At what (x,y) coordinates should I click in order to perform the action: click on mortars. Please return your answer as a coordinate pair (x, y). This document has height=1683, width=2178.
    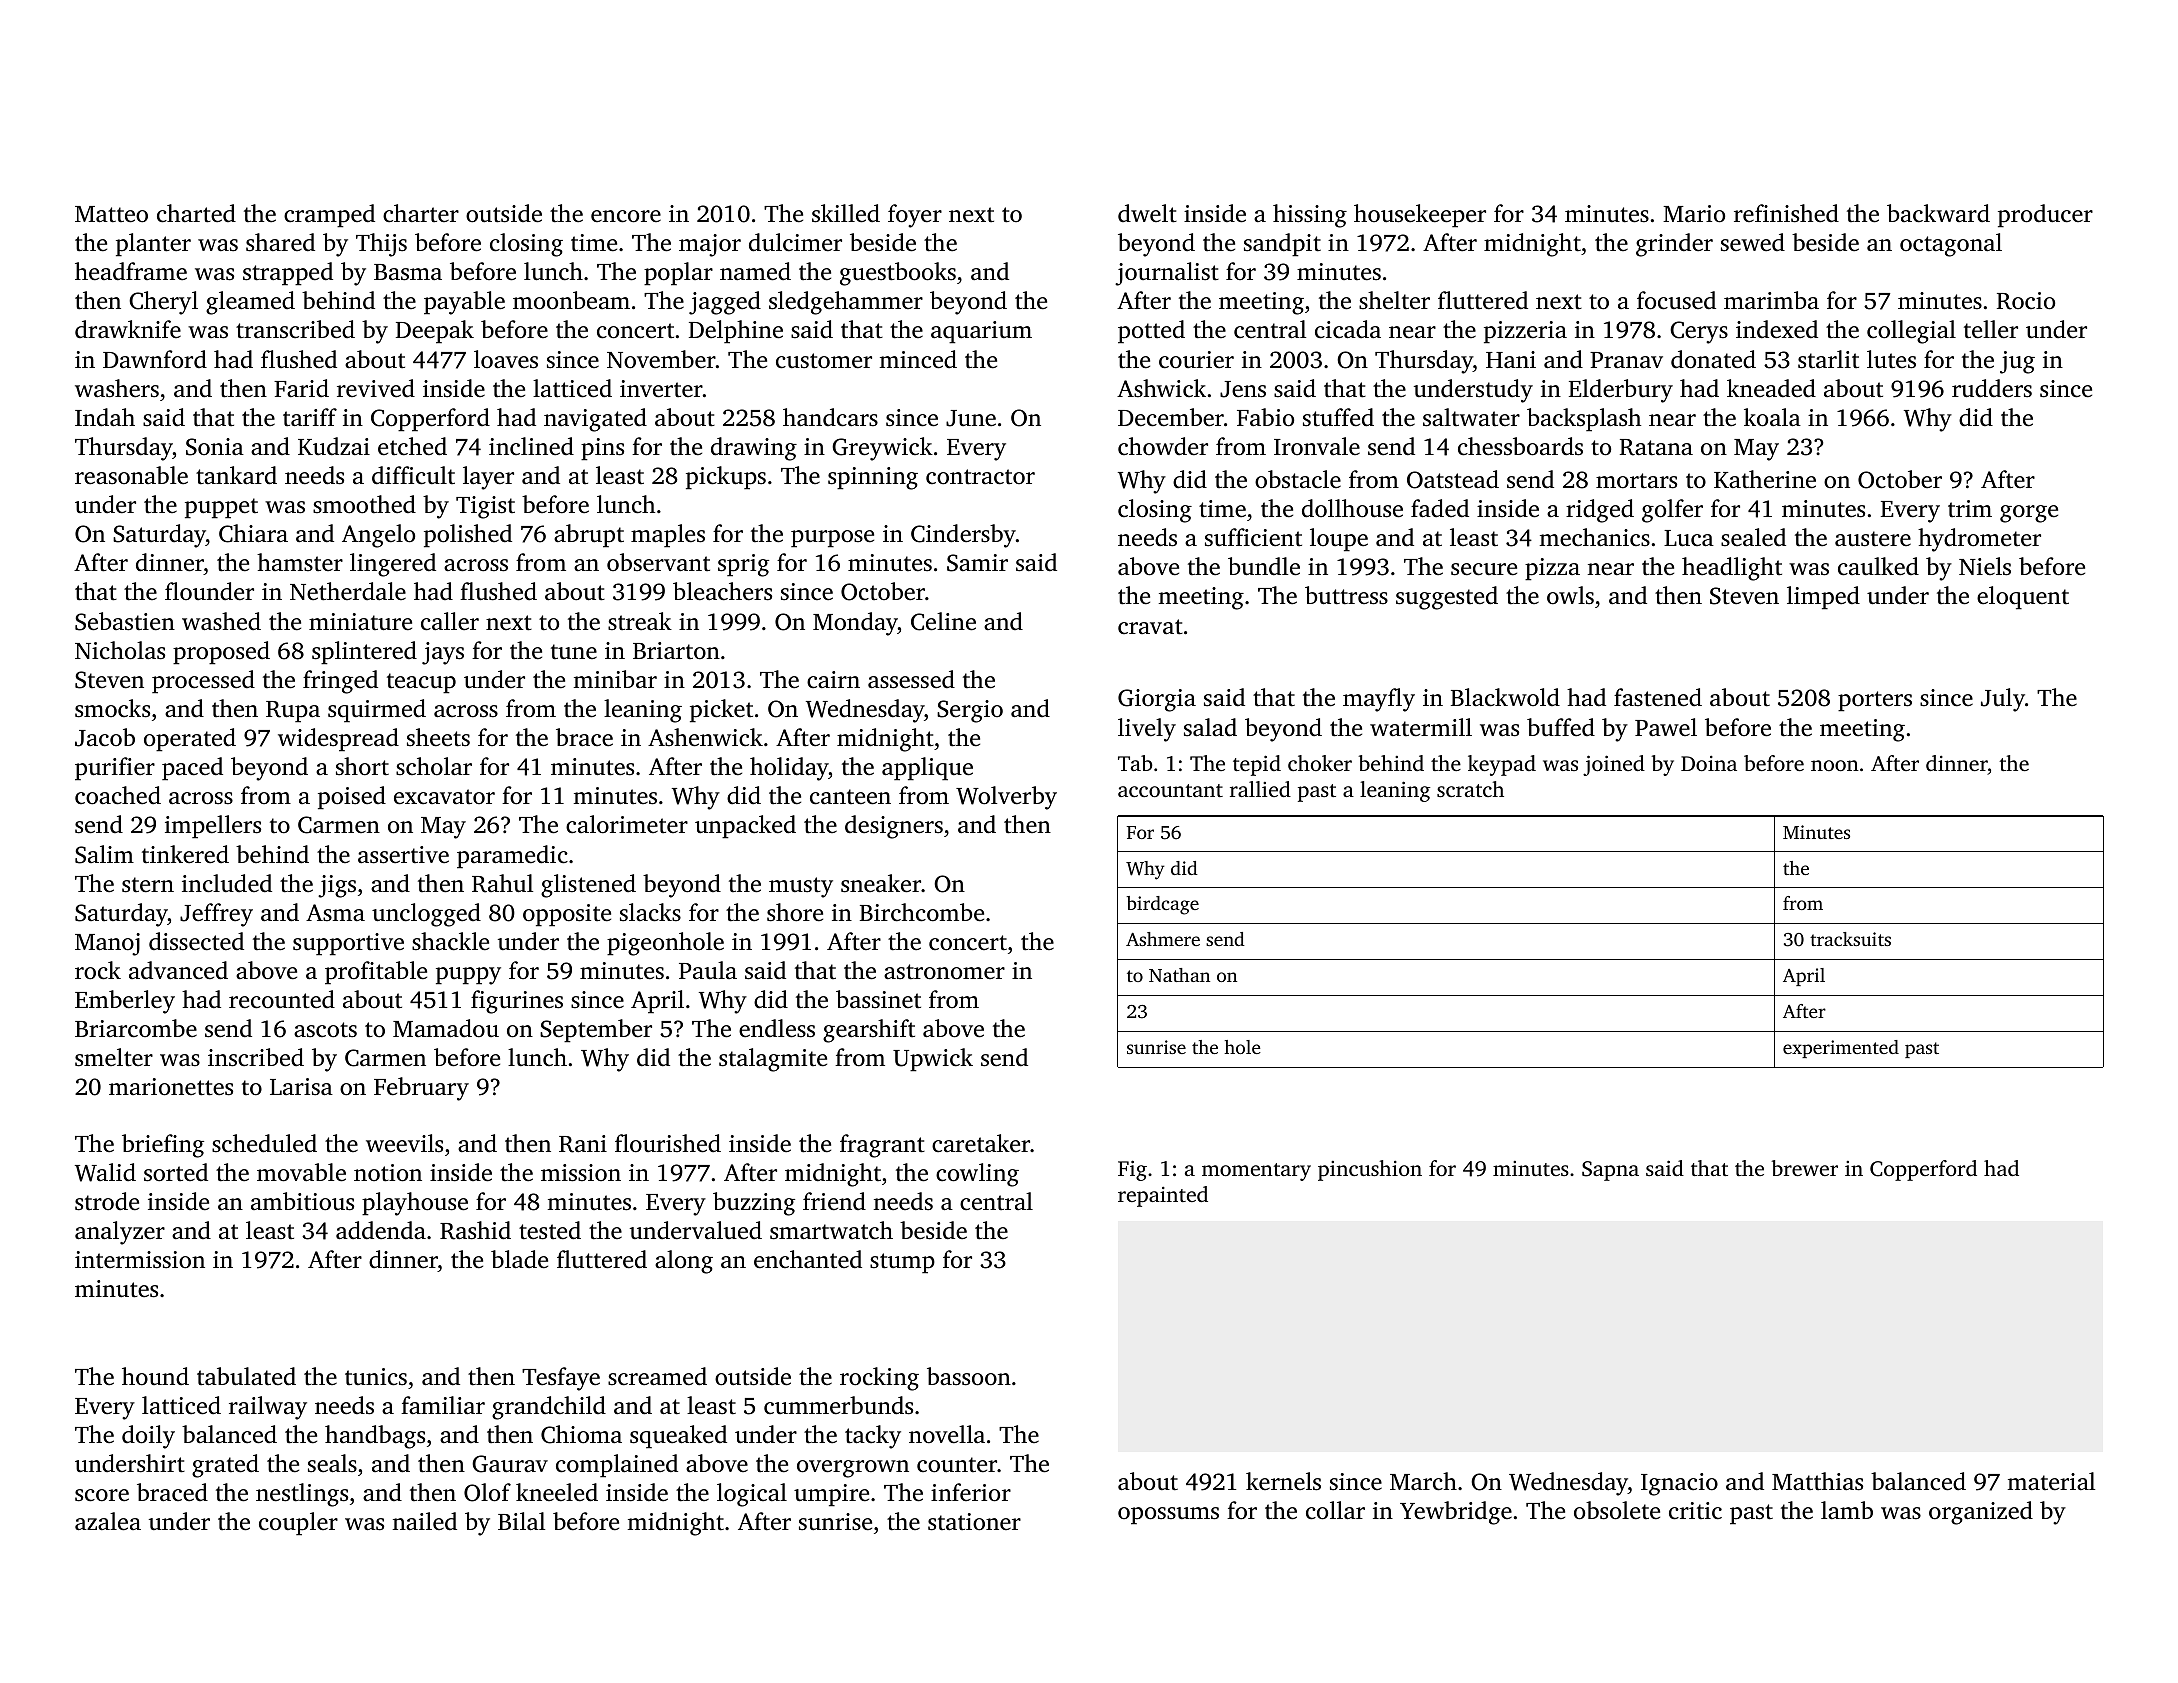
    Looking at the image, I should click on (1636, 481).
